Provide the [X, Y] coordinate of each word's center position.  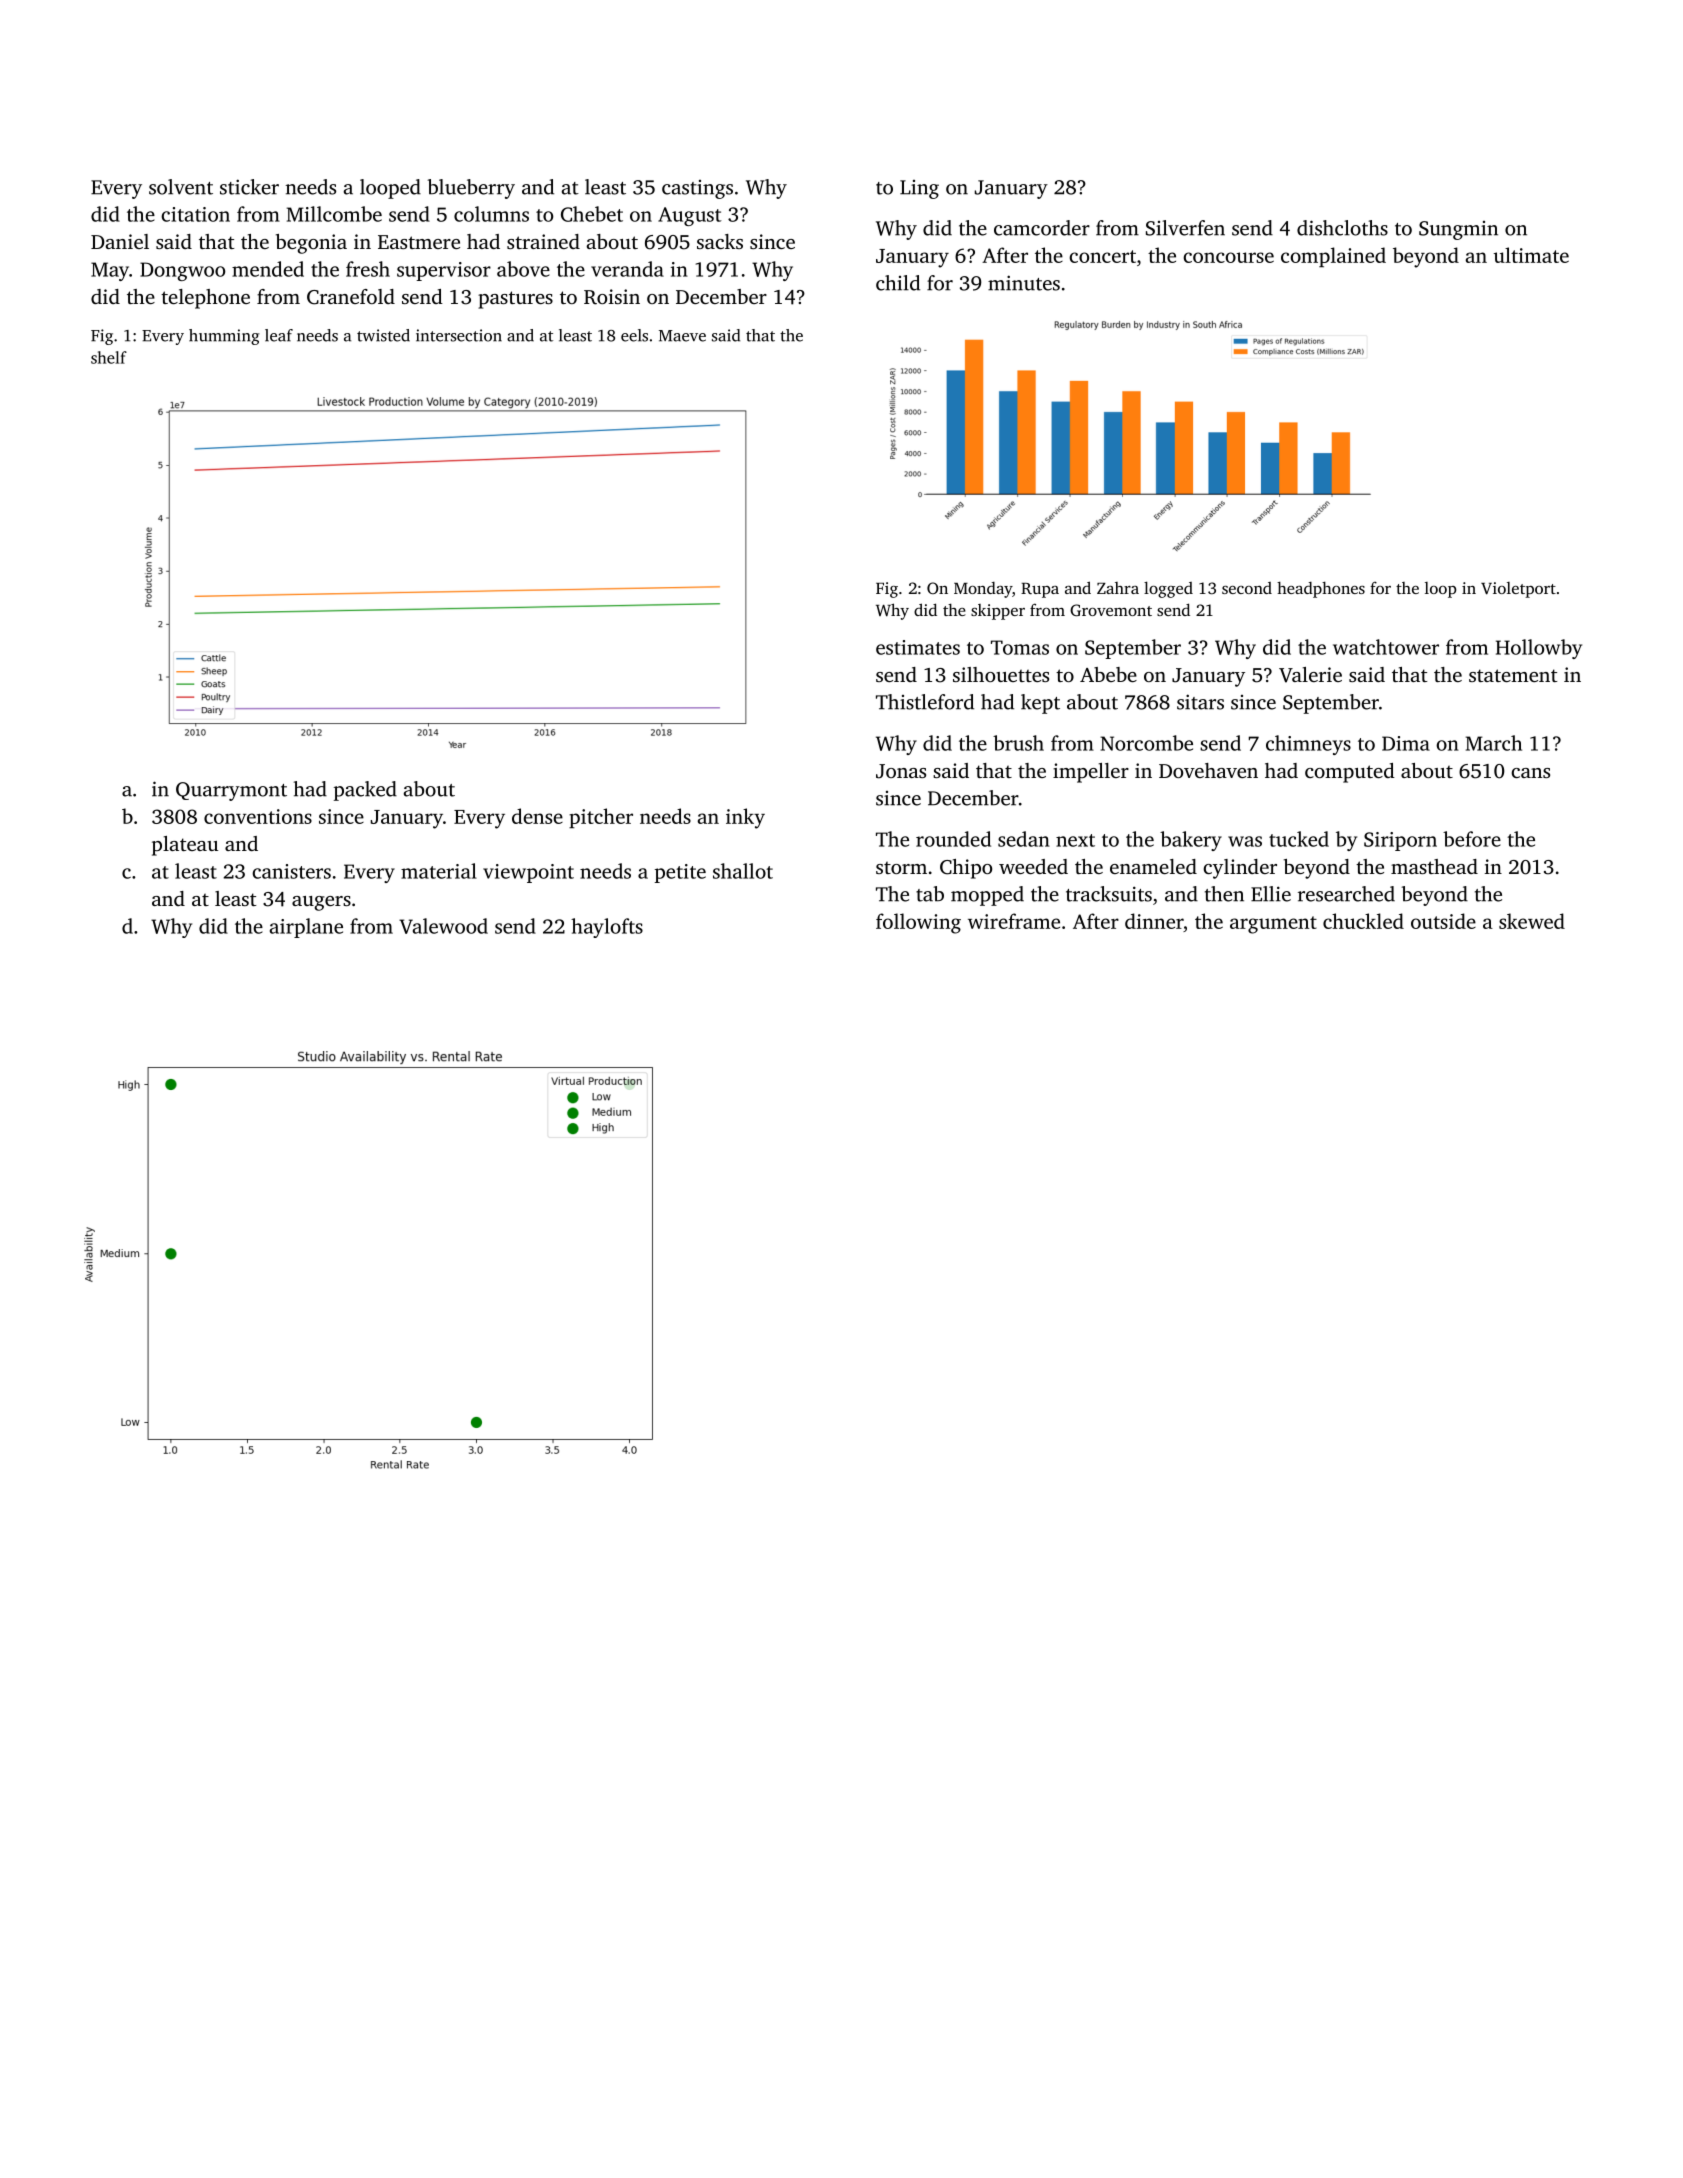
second [1247, 588]
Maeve [682, 336]
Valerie [1310, 675]
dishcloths [1342, 228]
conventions [258, 816]
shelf [109, 357]
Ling [919, 189]
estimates [918, 647]
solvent [181, 187]
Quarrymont [231, 791]
